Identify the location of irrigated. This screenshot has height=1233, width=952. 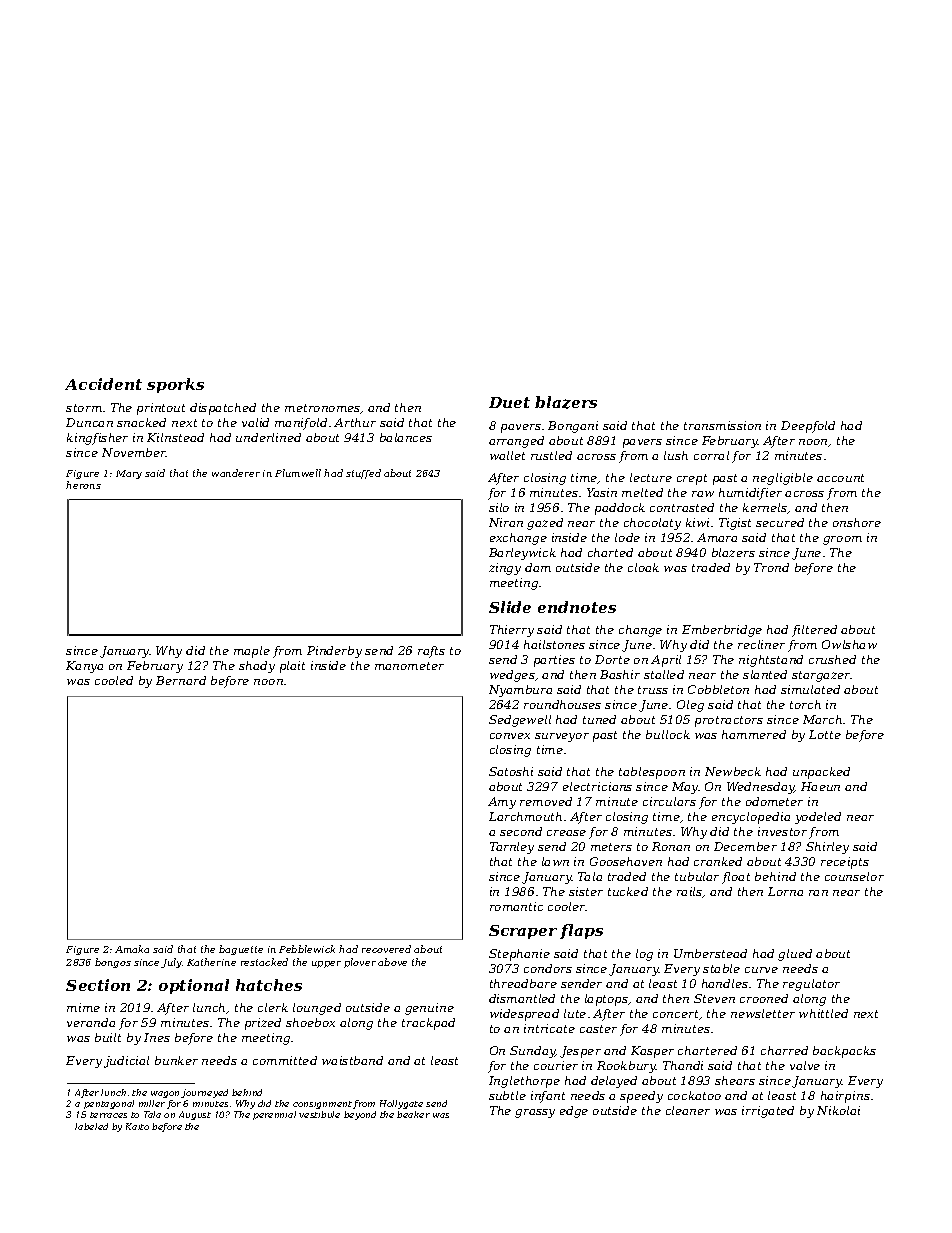
(768, 1112).
